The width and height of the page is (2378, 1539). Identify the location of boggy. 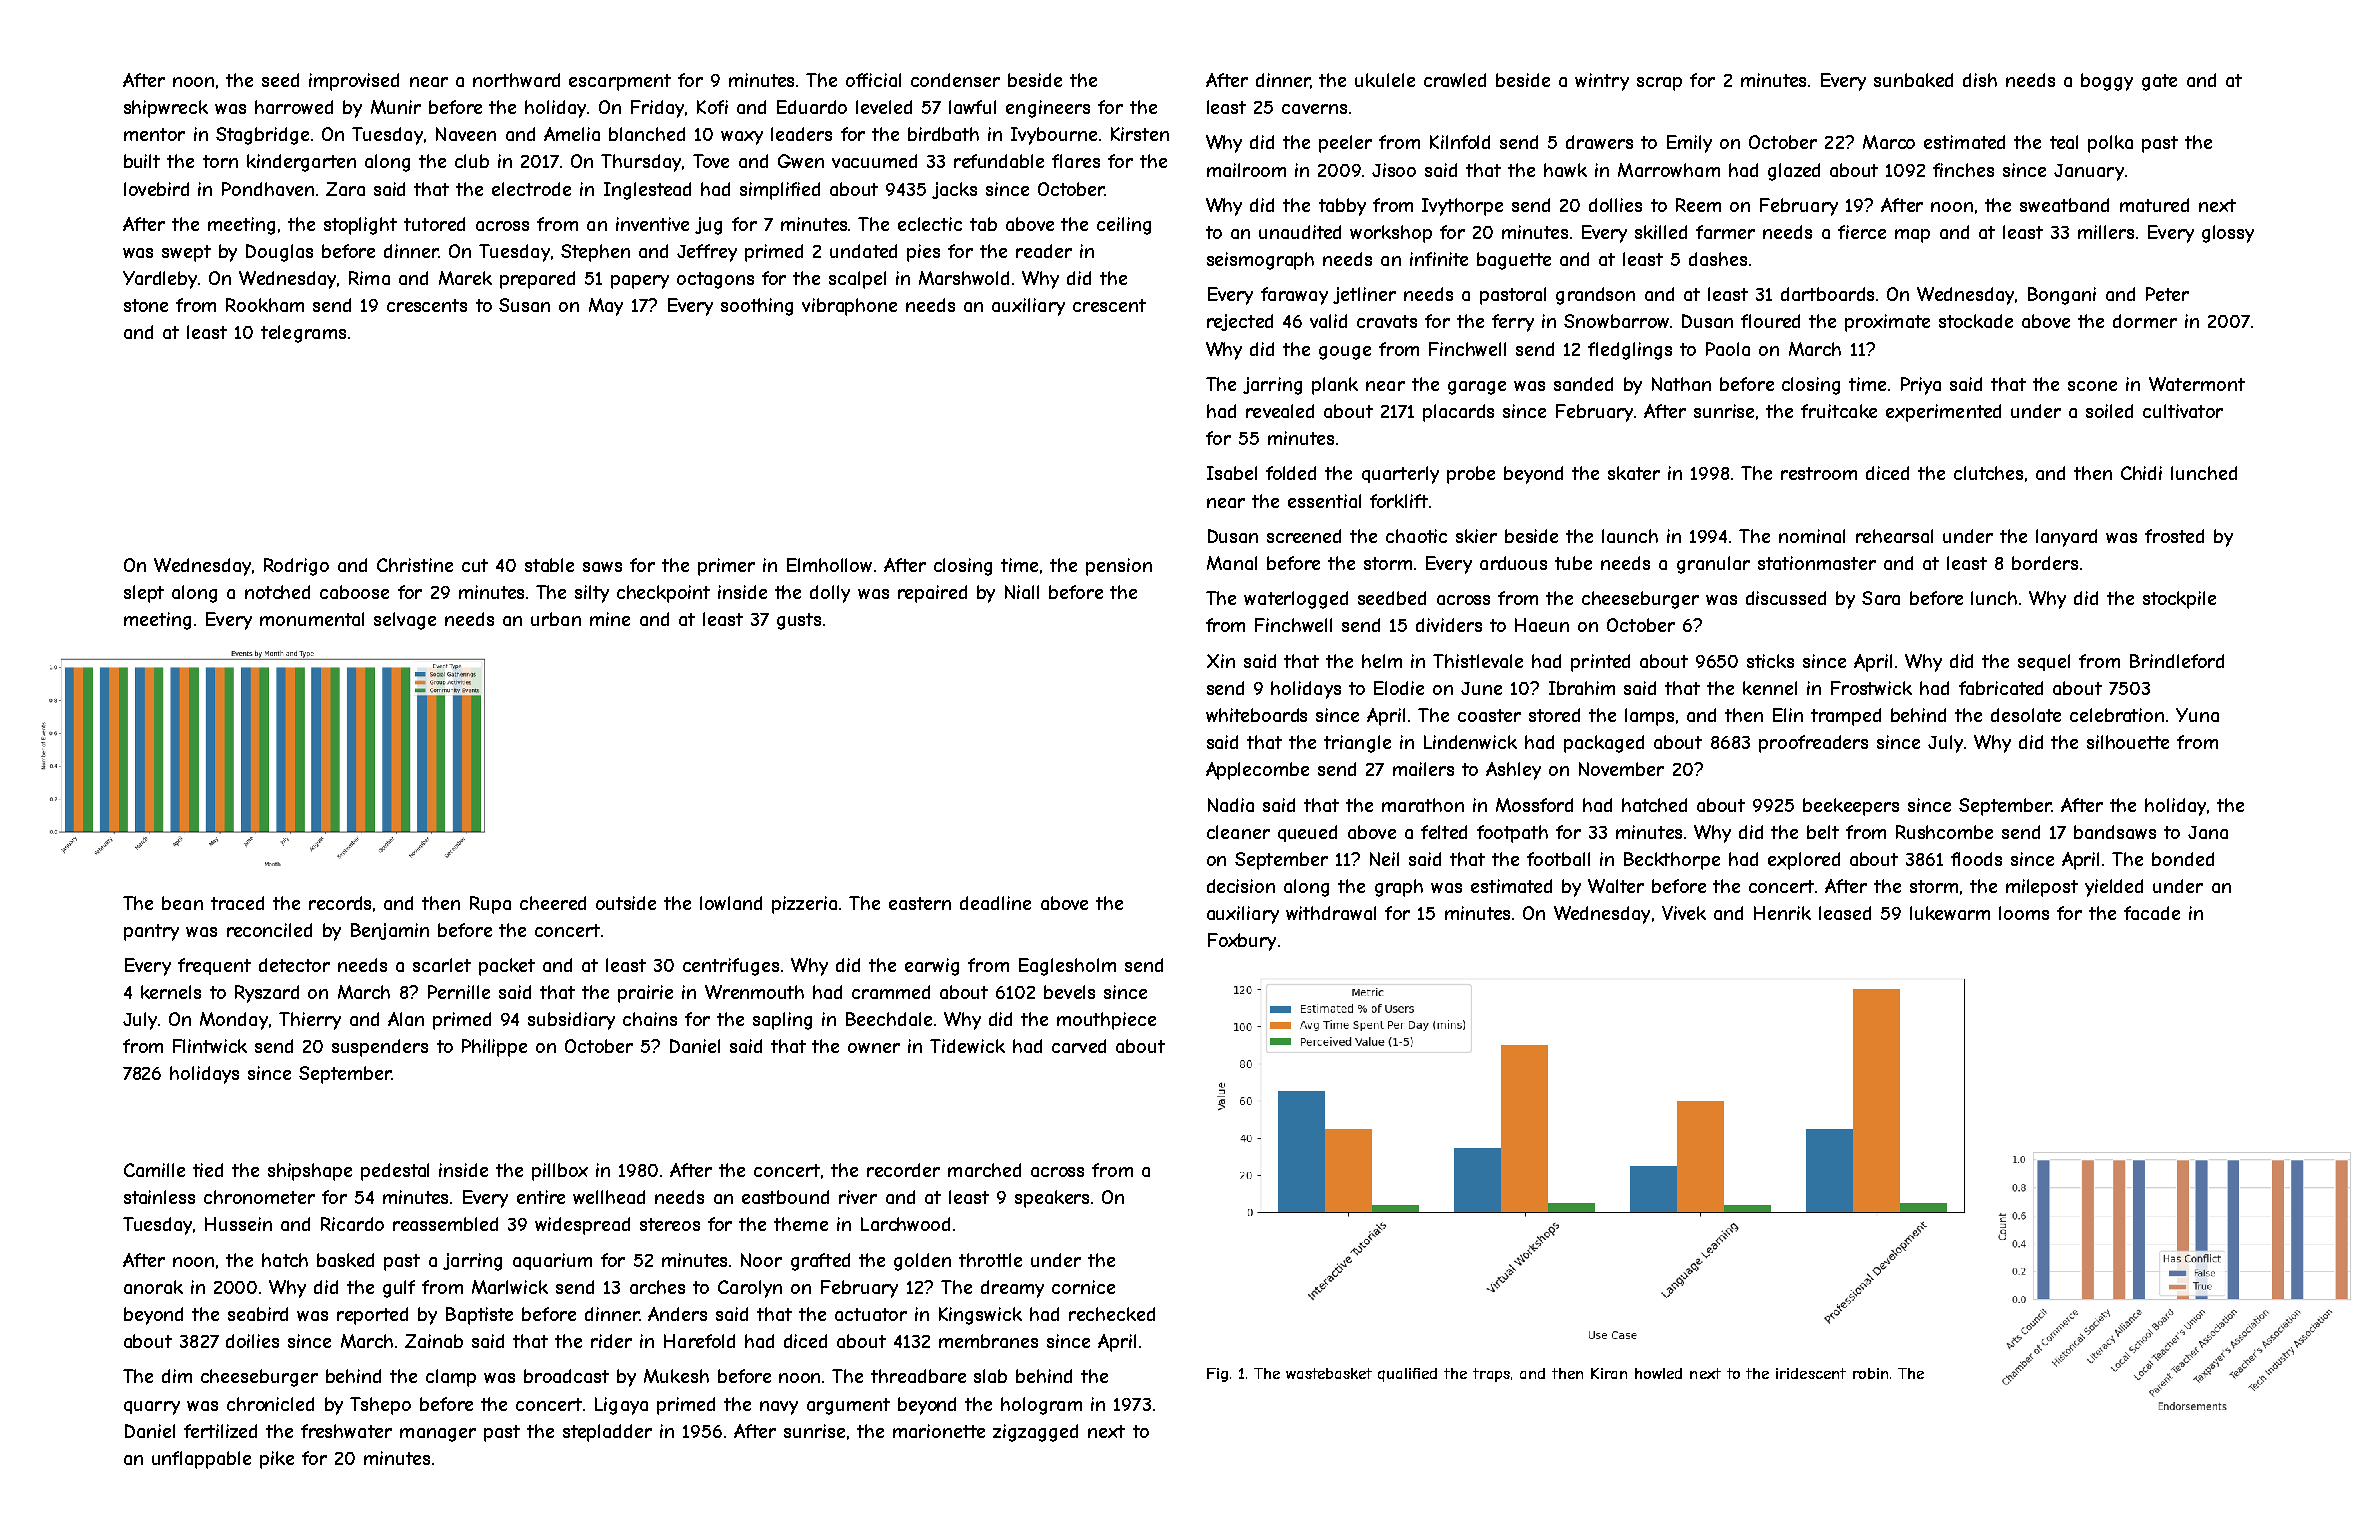
(2107, 82).
